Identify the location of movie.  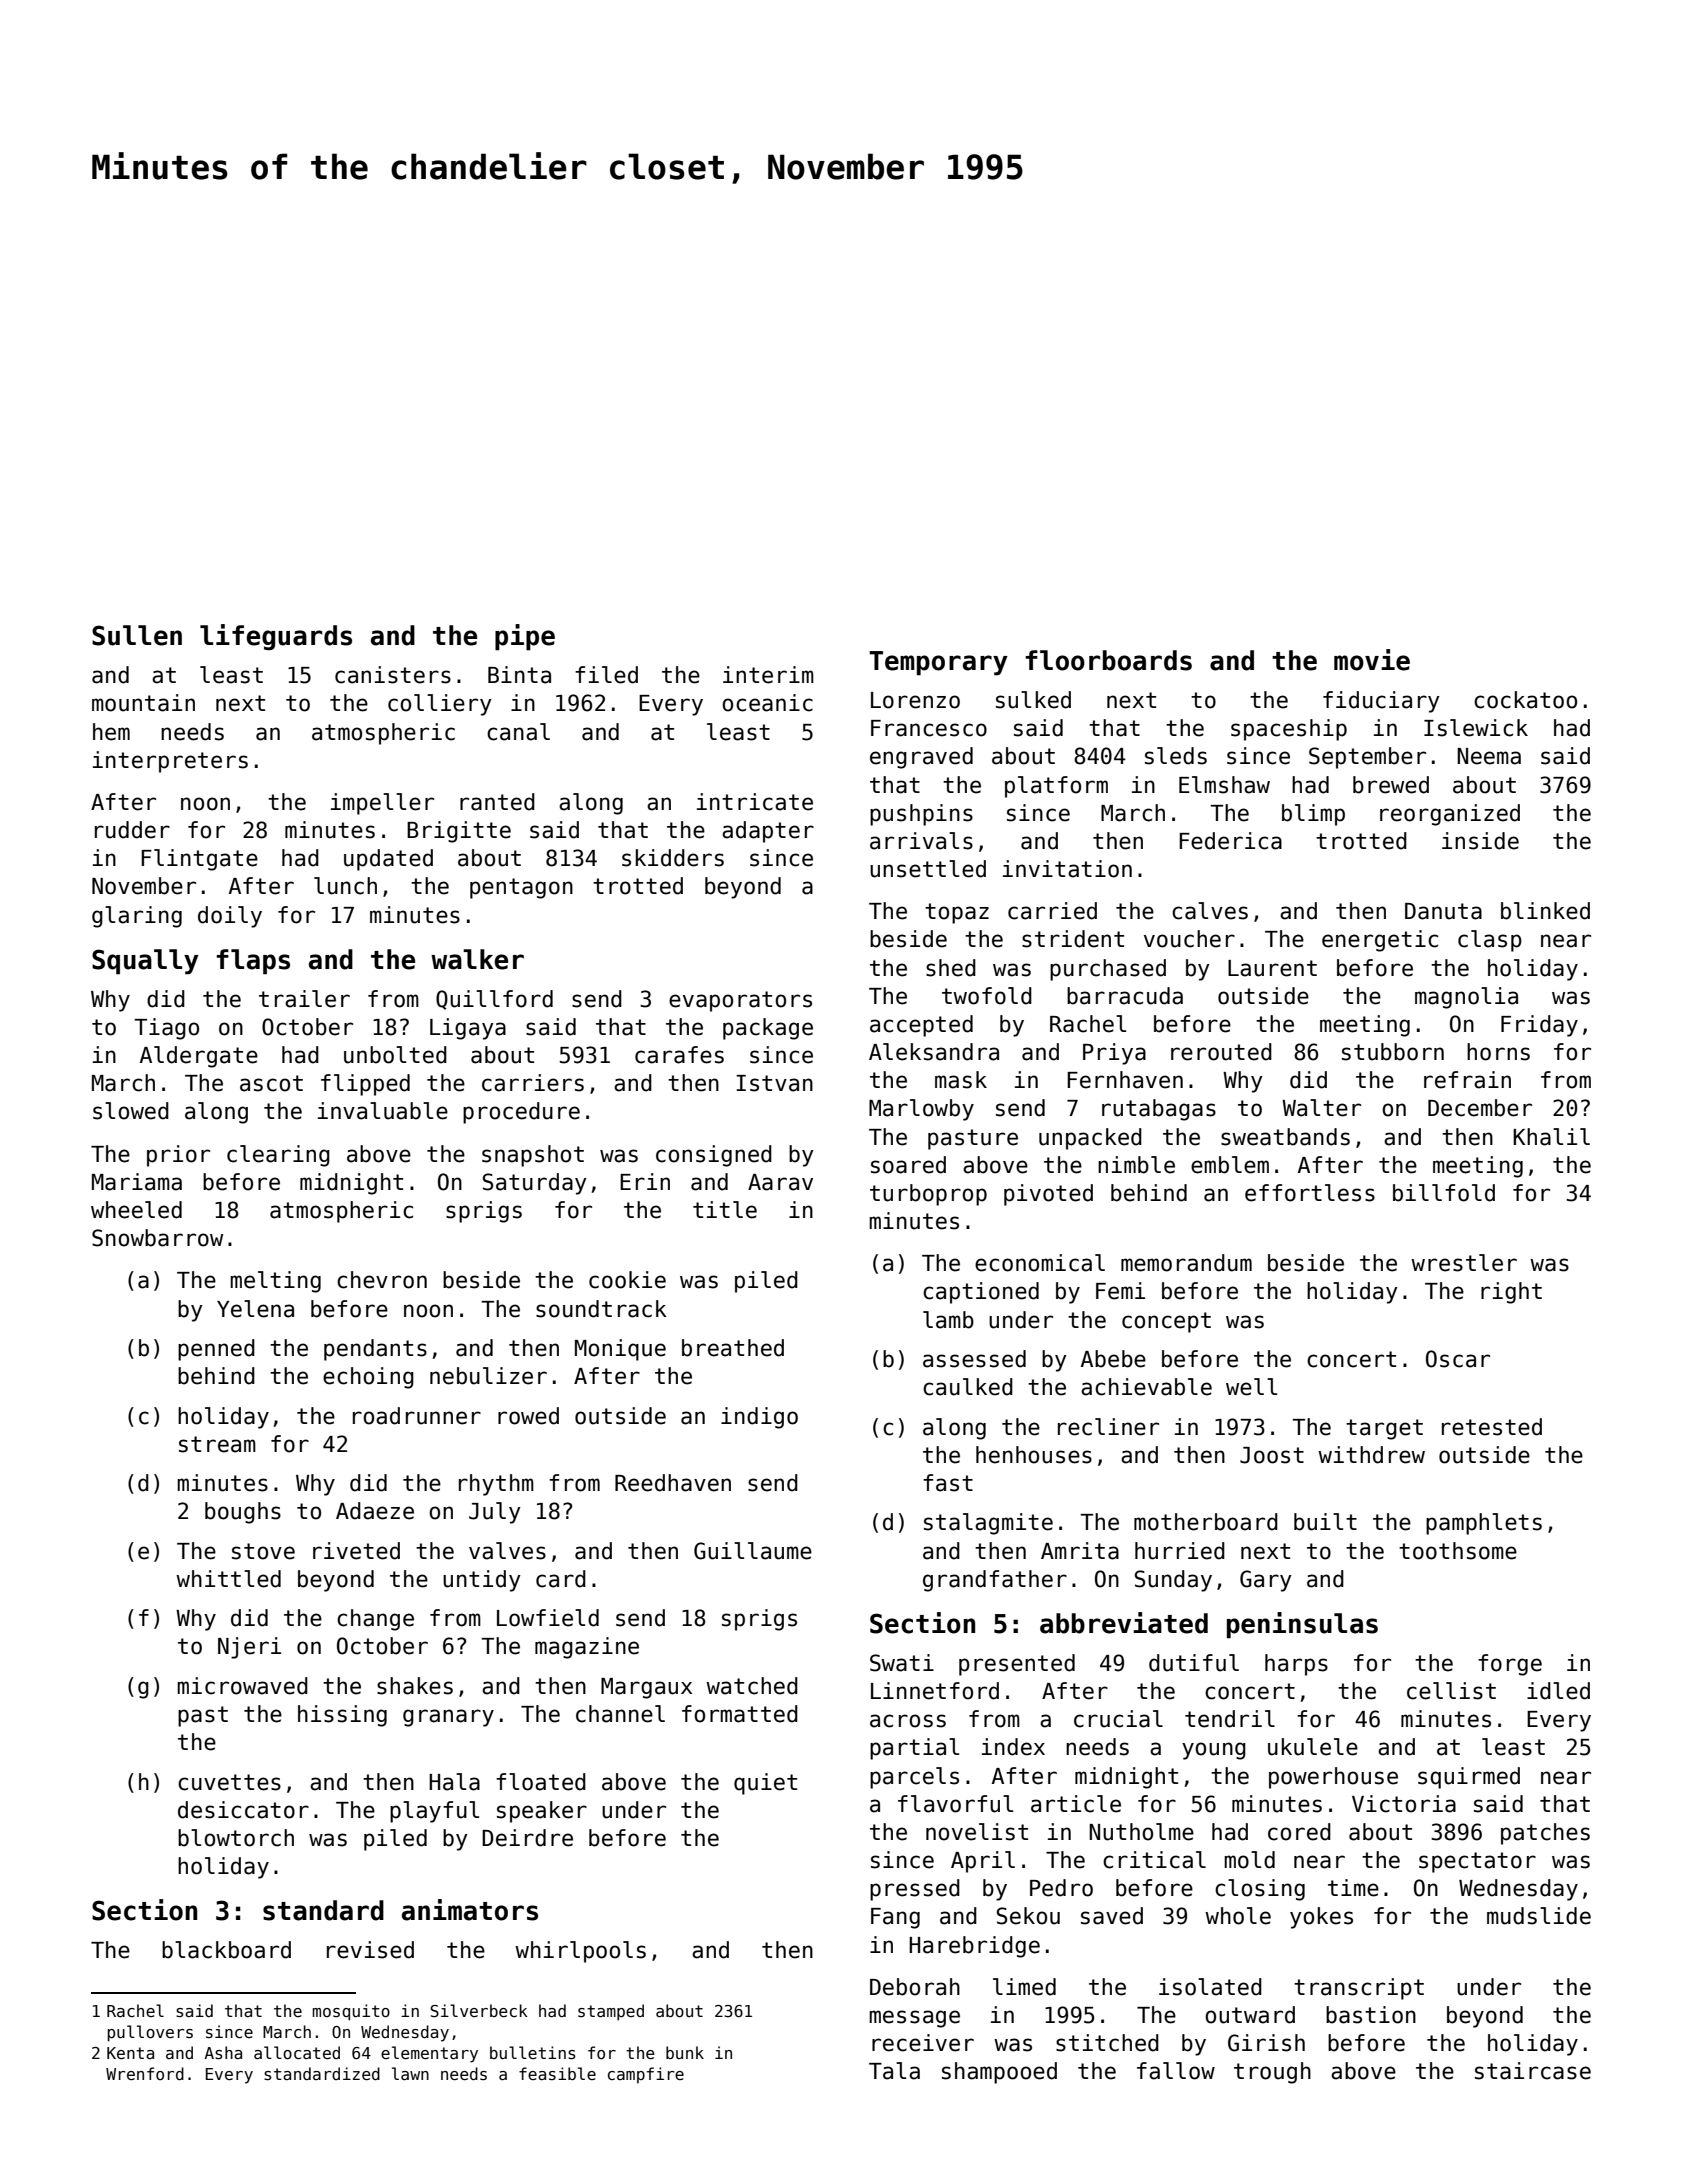
(1372, 660).
